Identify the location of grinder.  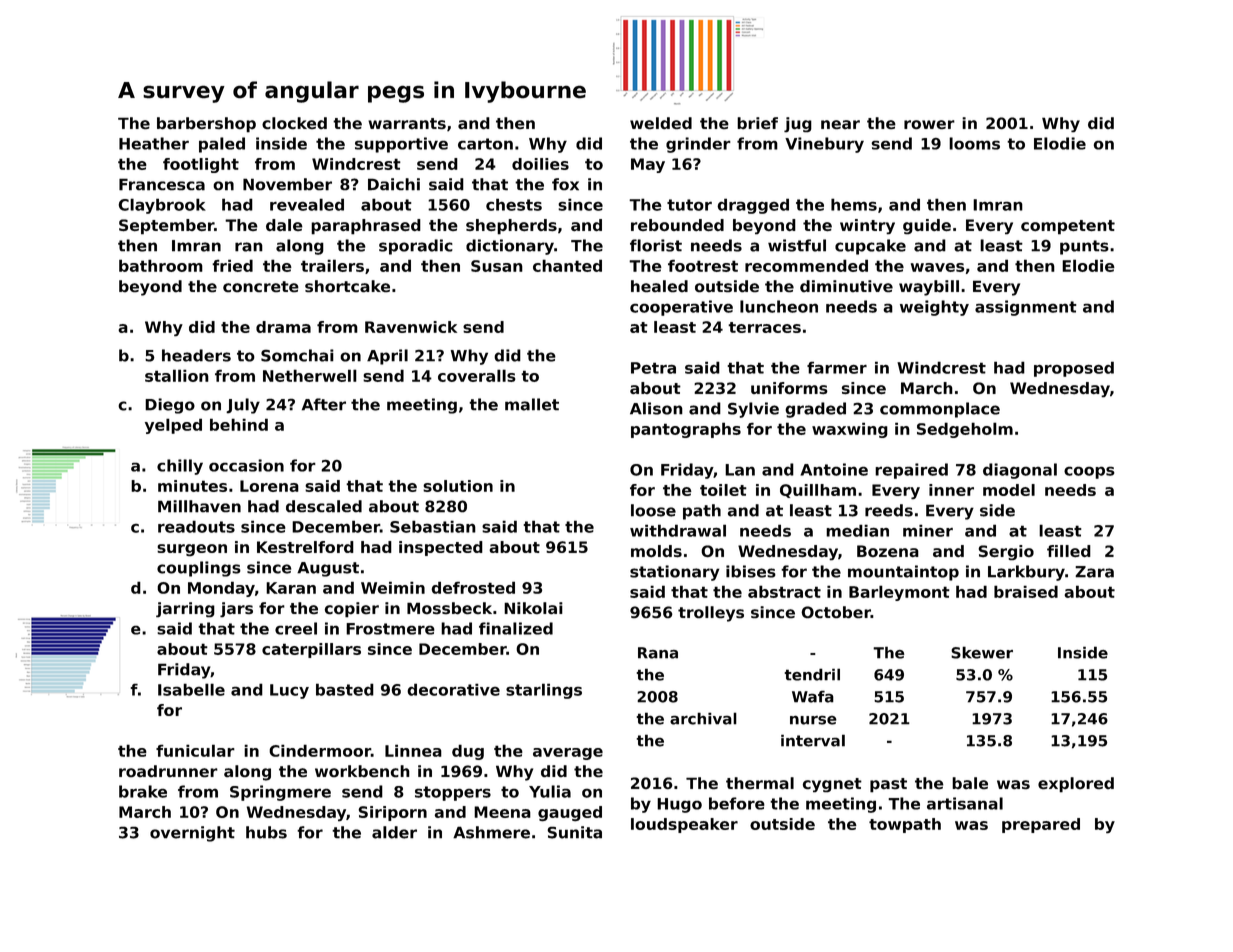
(698, 145).
